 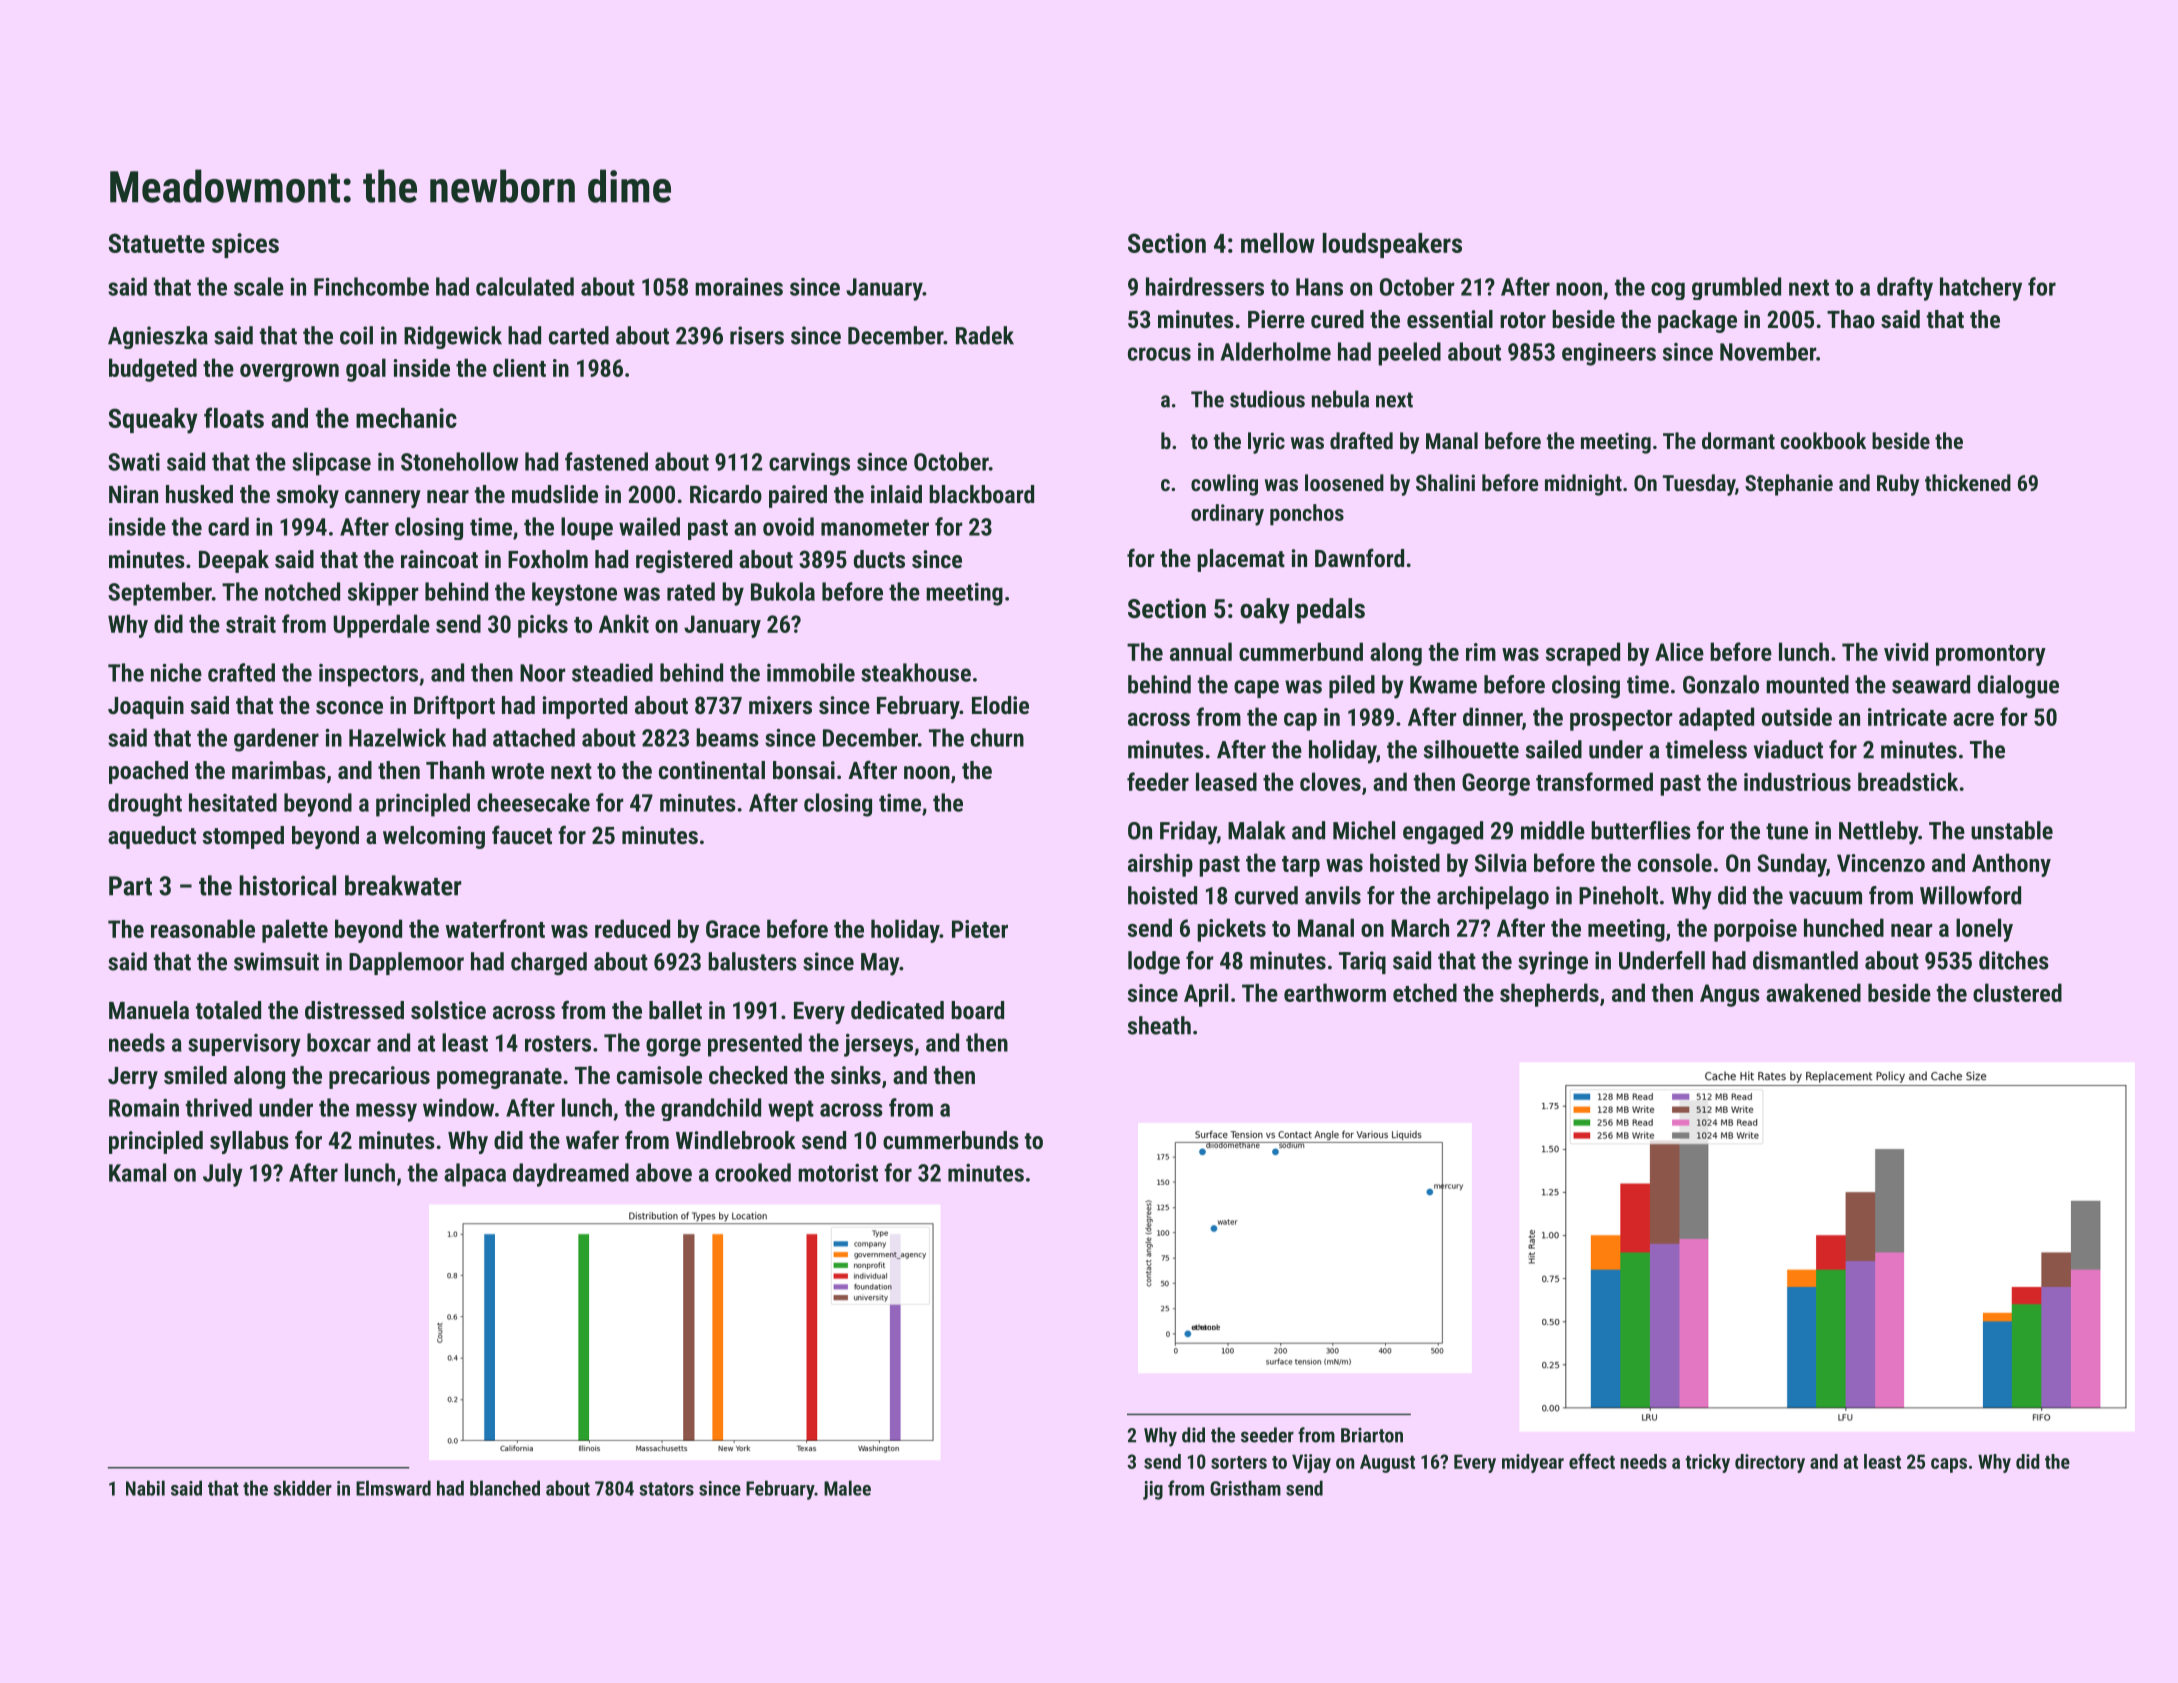 I want to click on daydreamed, so click(x=571, y=1175).
